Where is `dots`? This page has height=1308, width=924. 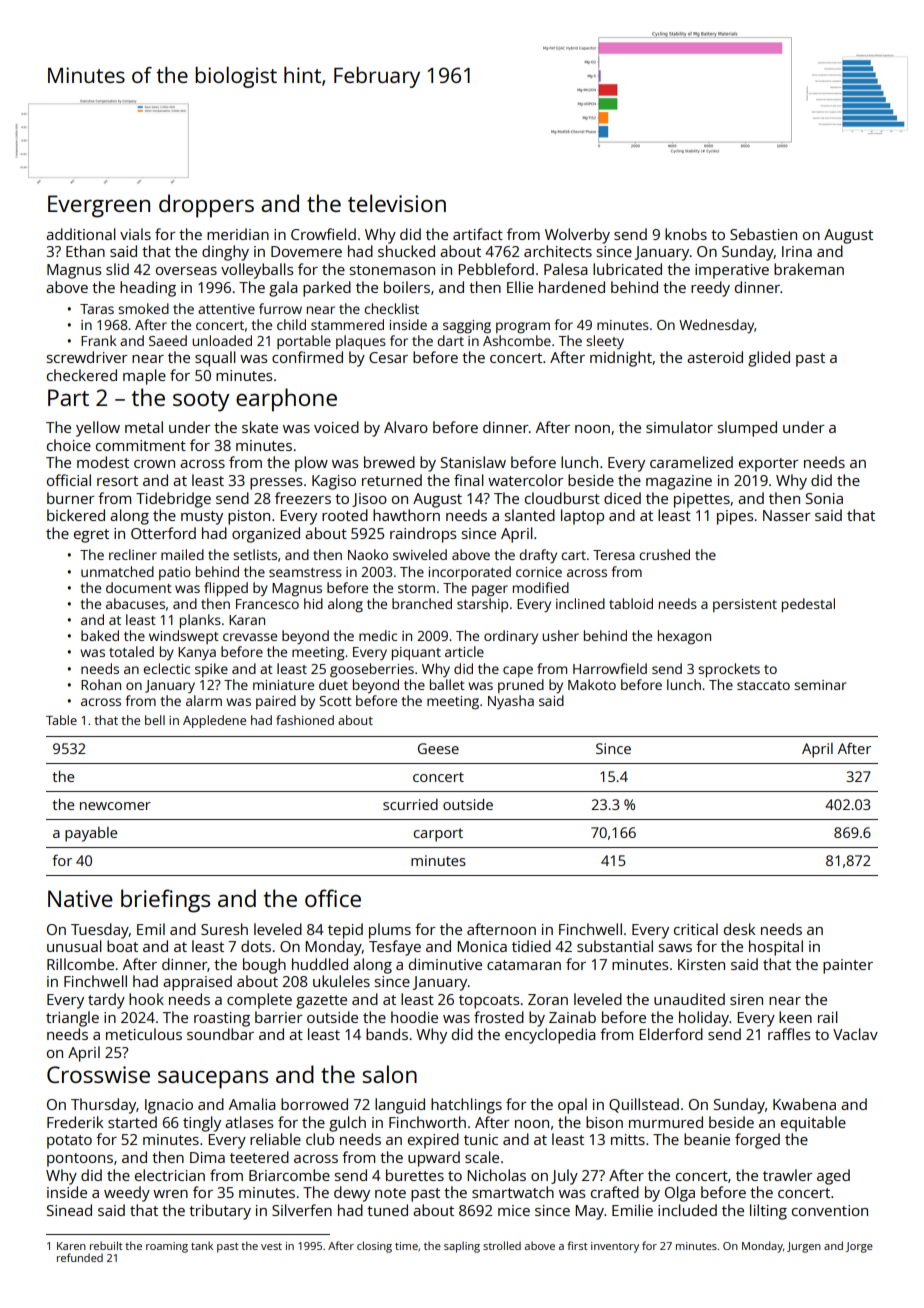
dots is located at coordinates (256, 946).
